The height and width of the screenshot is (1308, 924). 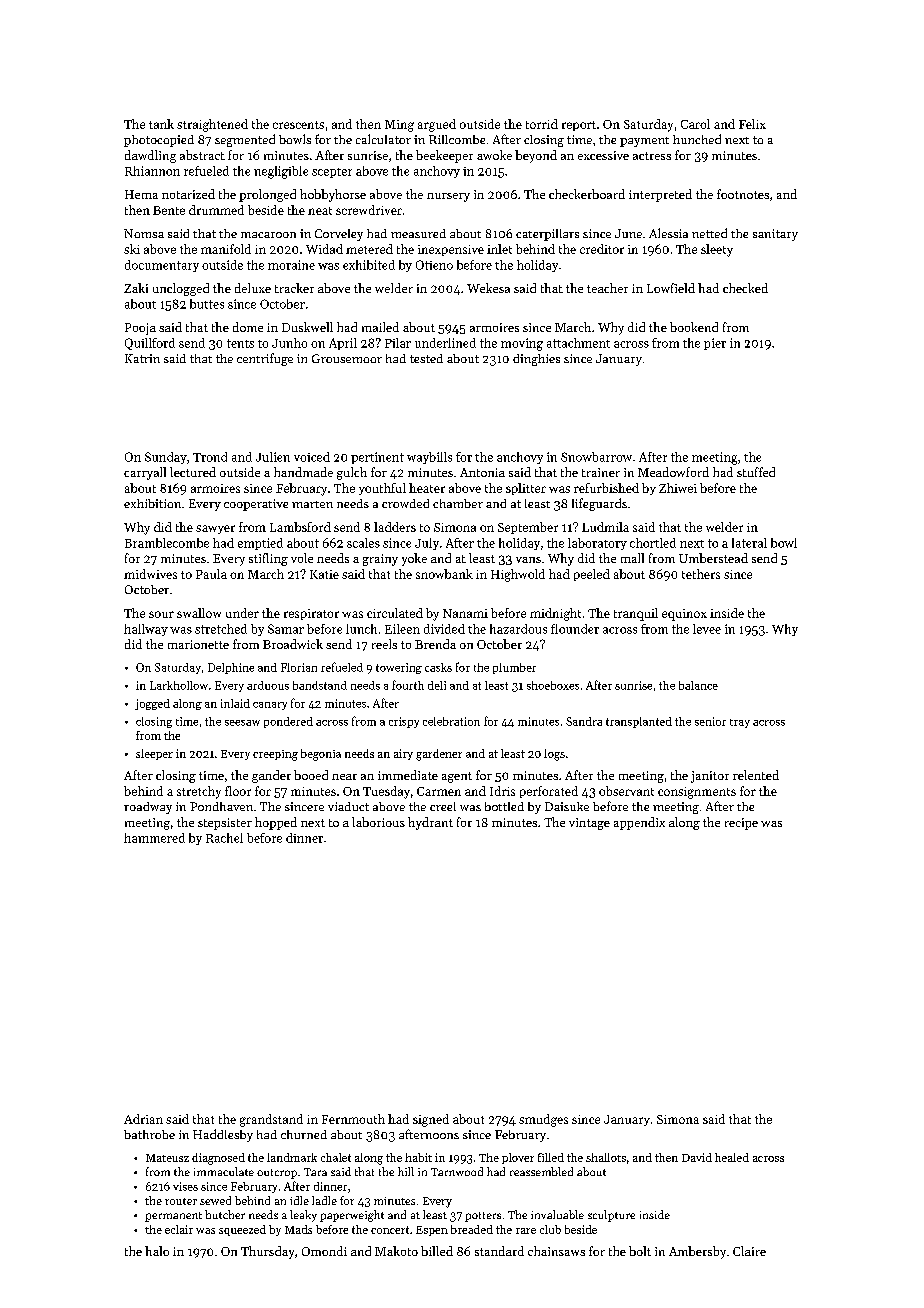 What do you see at coordinates (212, 125) in the screenshot?
I see `straightened` at bounding box center [212, 125].
